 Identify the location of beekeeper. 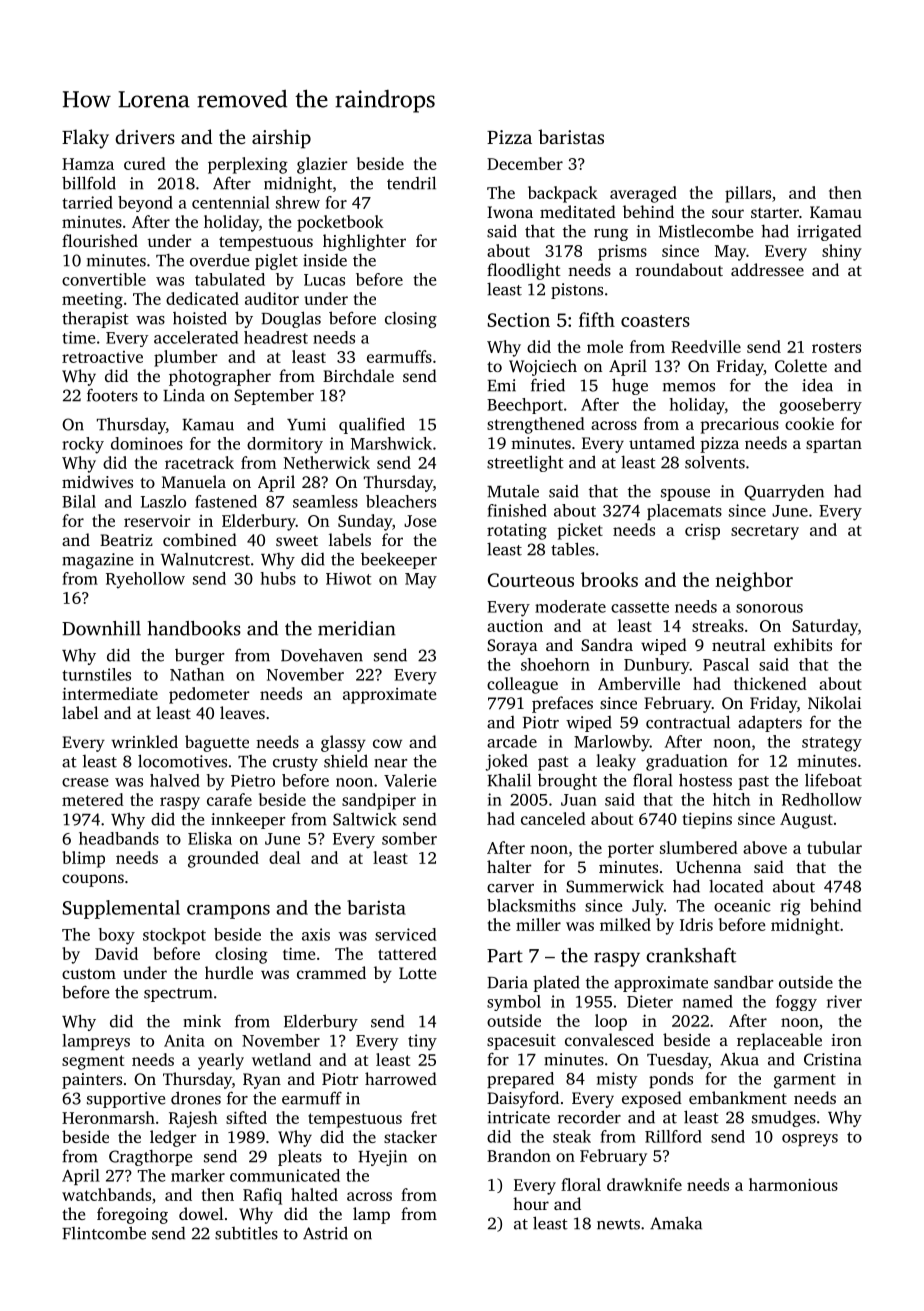
(399, 560).
